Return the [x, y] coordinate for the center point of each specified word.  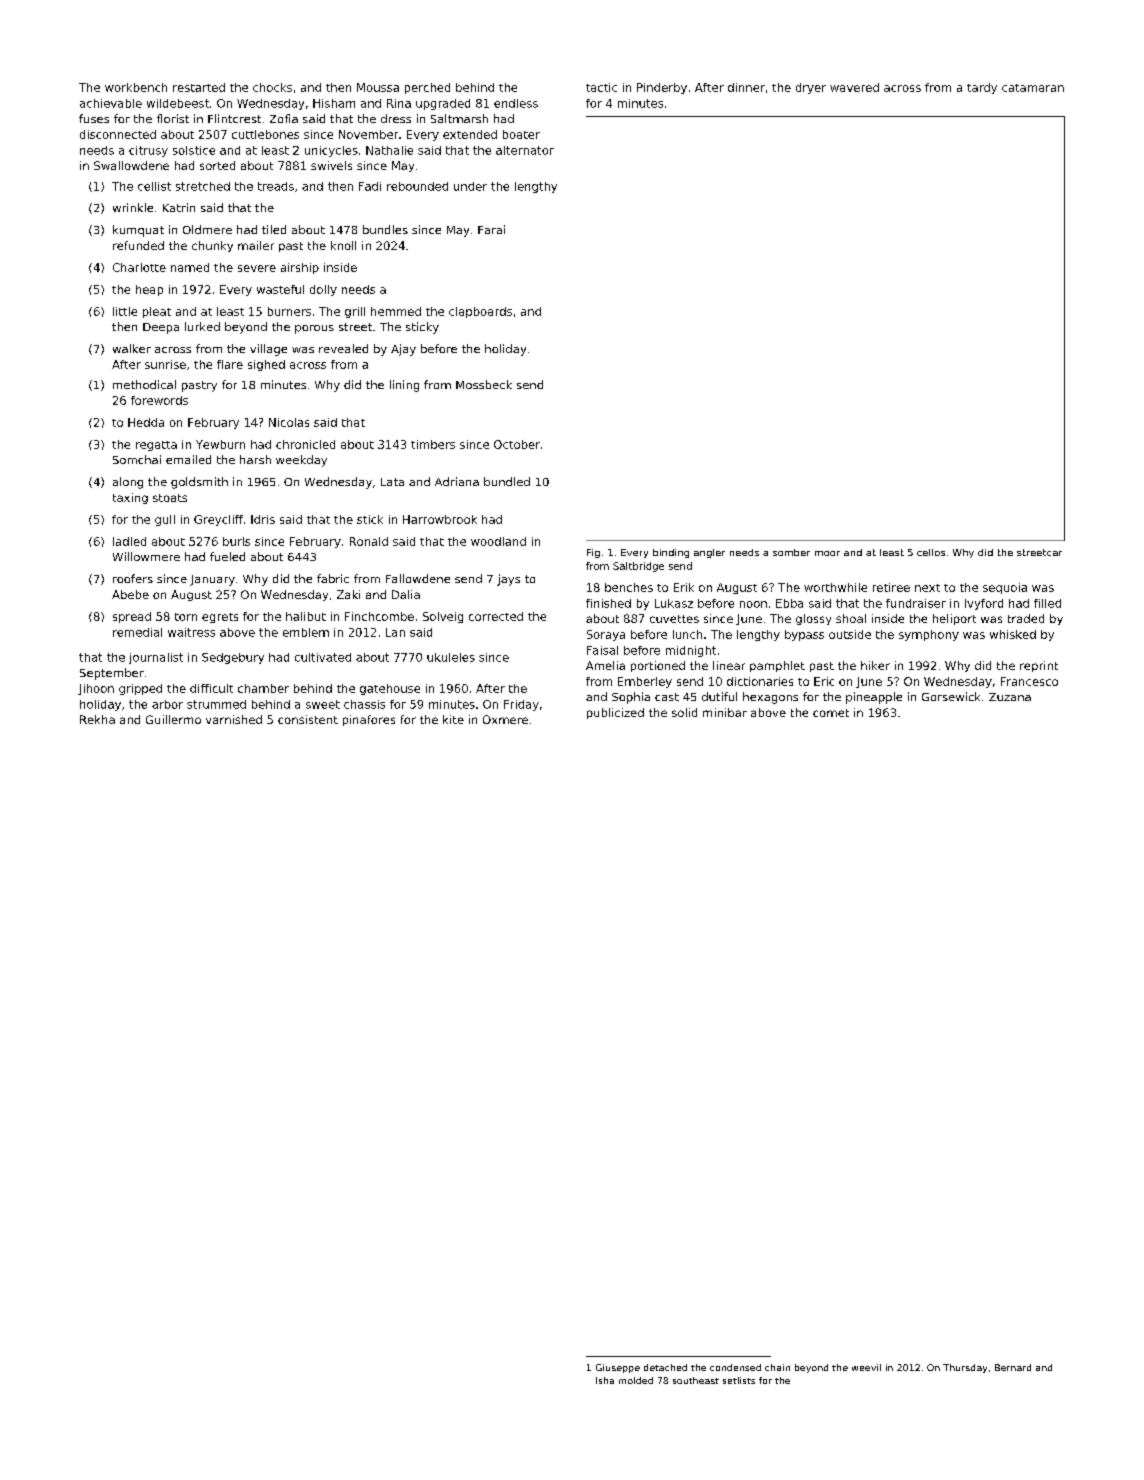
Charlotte [139, 267]
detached [665, 1367]
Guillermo [173, 719]
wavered [854, 87]
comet [831, 713]
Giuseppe [618, 1368]
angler [709, 553]
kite [453, 719]
